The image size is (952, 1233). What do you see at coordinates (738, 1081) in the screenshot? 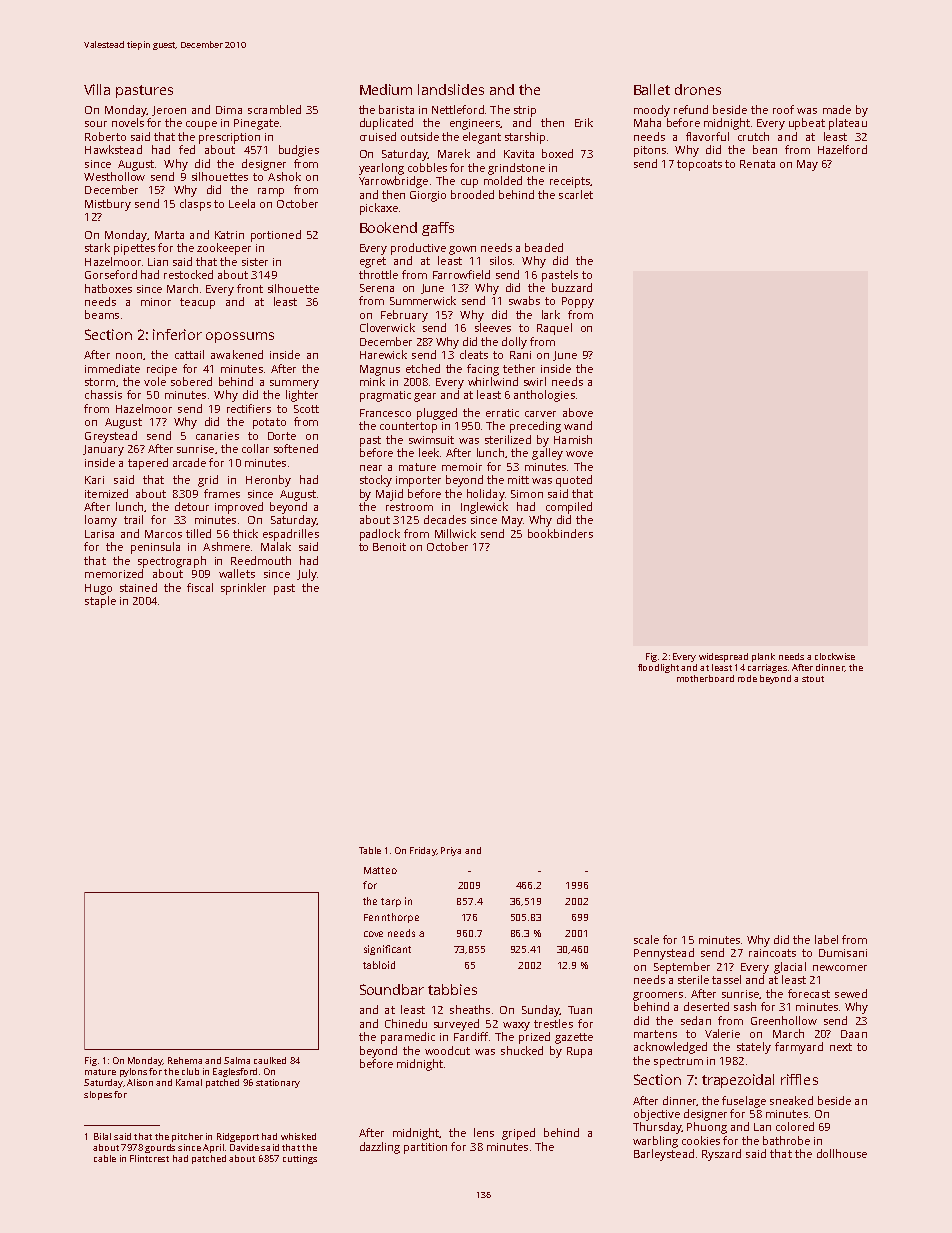
I see `trapezoidal` at bounding box center [738, 1081].
